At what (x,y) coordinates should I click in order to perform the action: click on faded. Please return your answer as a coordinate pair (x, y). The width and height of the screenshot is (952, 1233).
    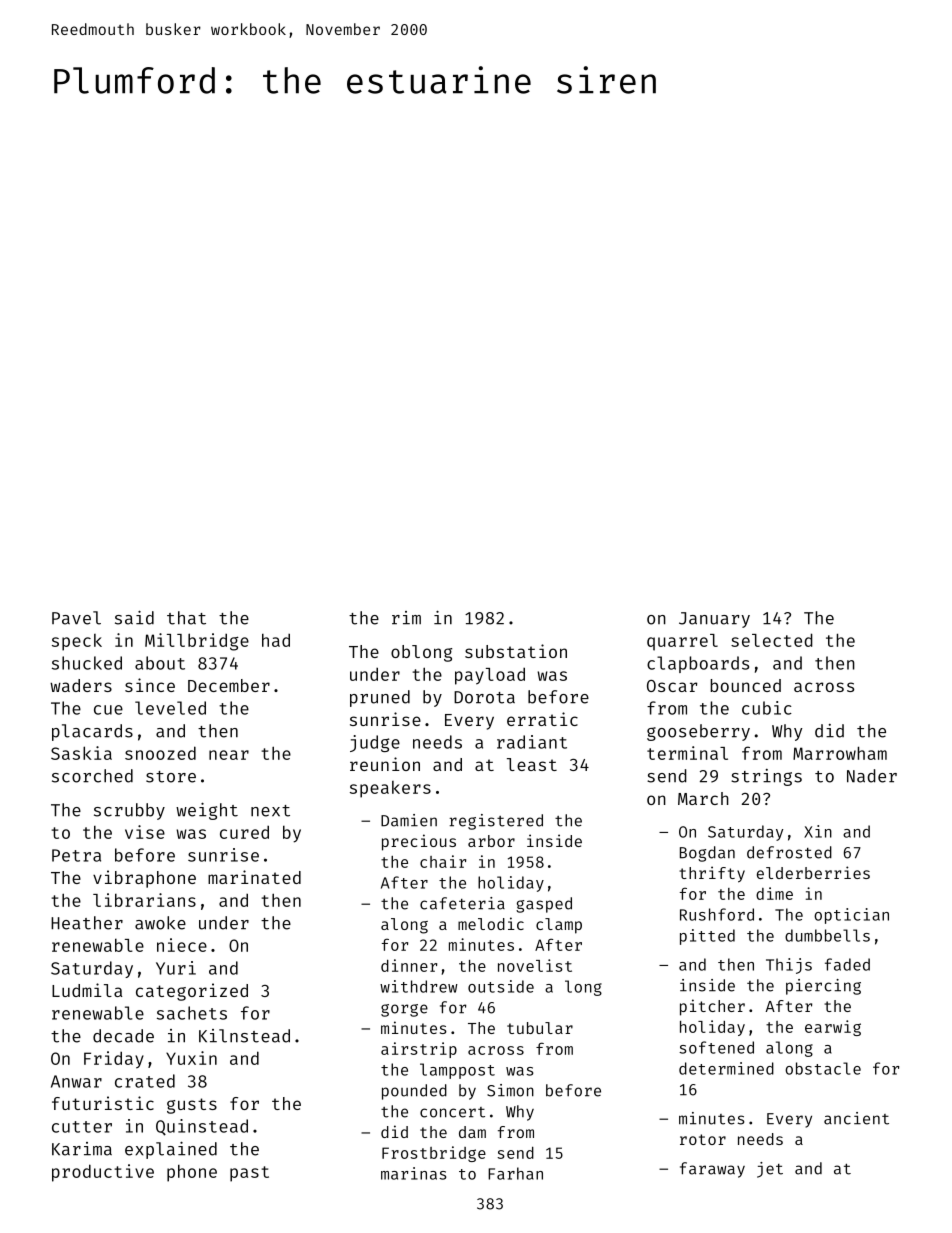
    Looking at the image, I should click on (847, 964).
